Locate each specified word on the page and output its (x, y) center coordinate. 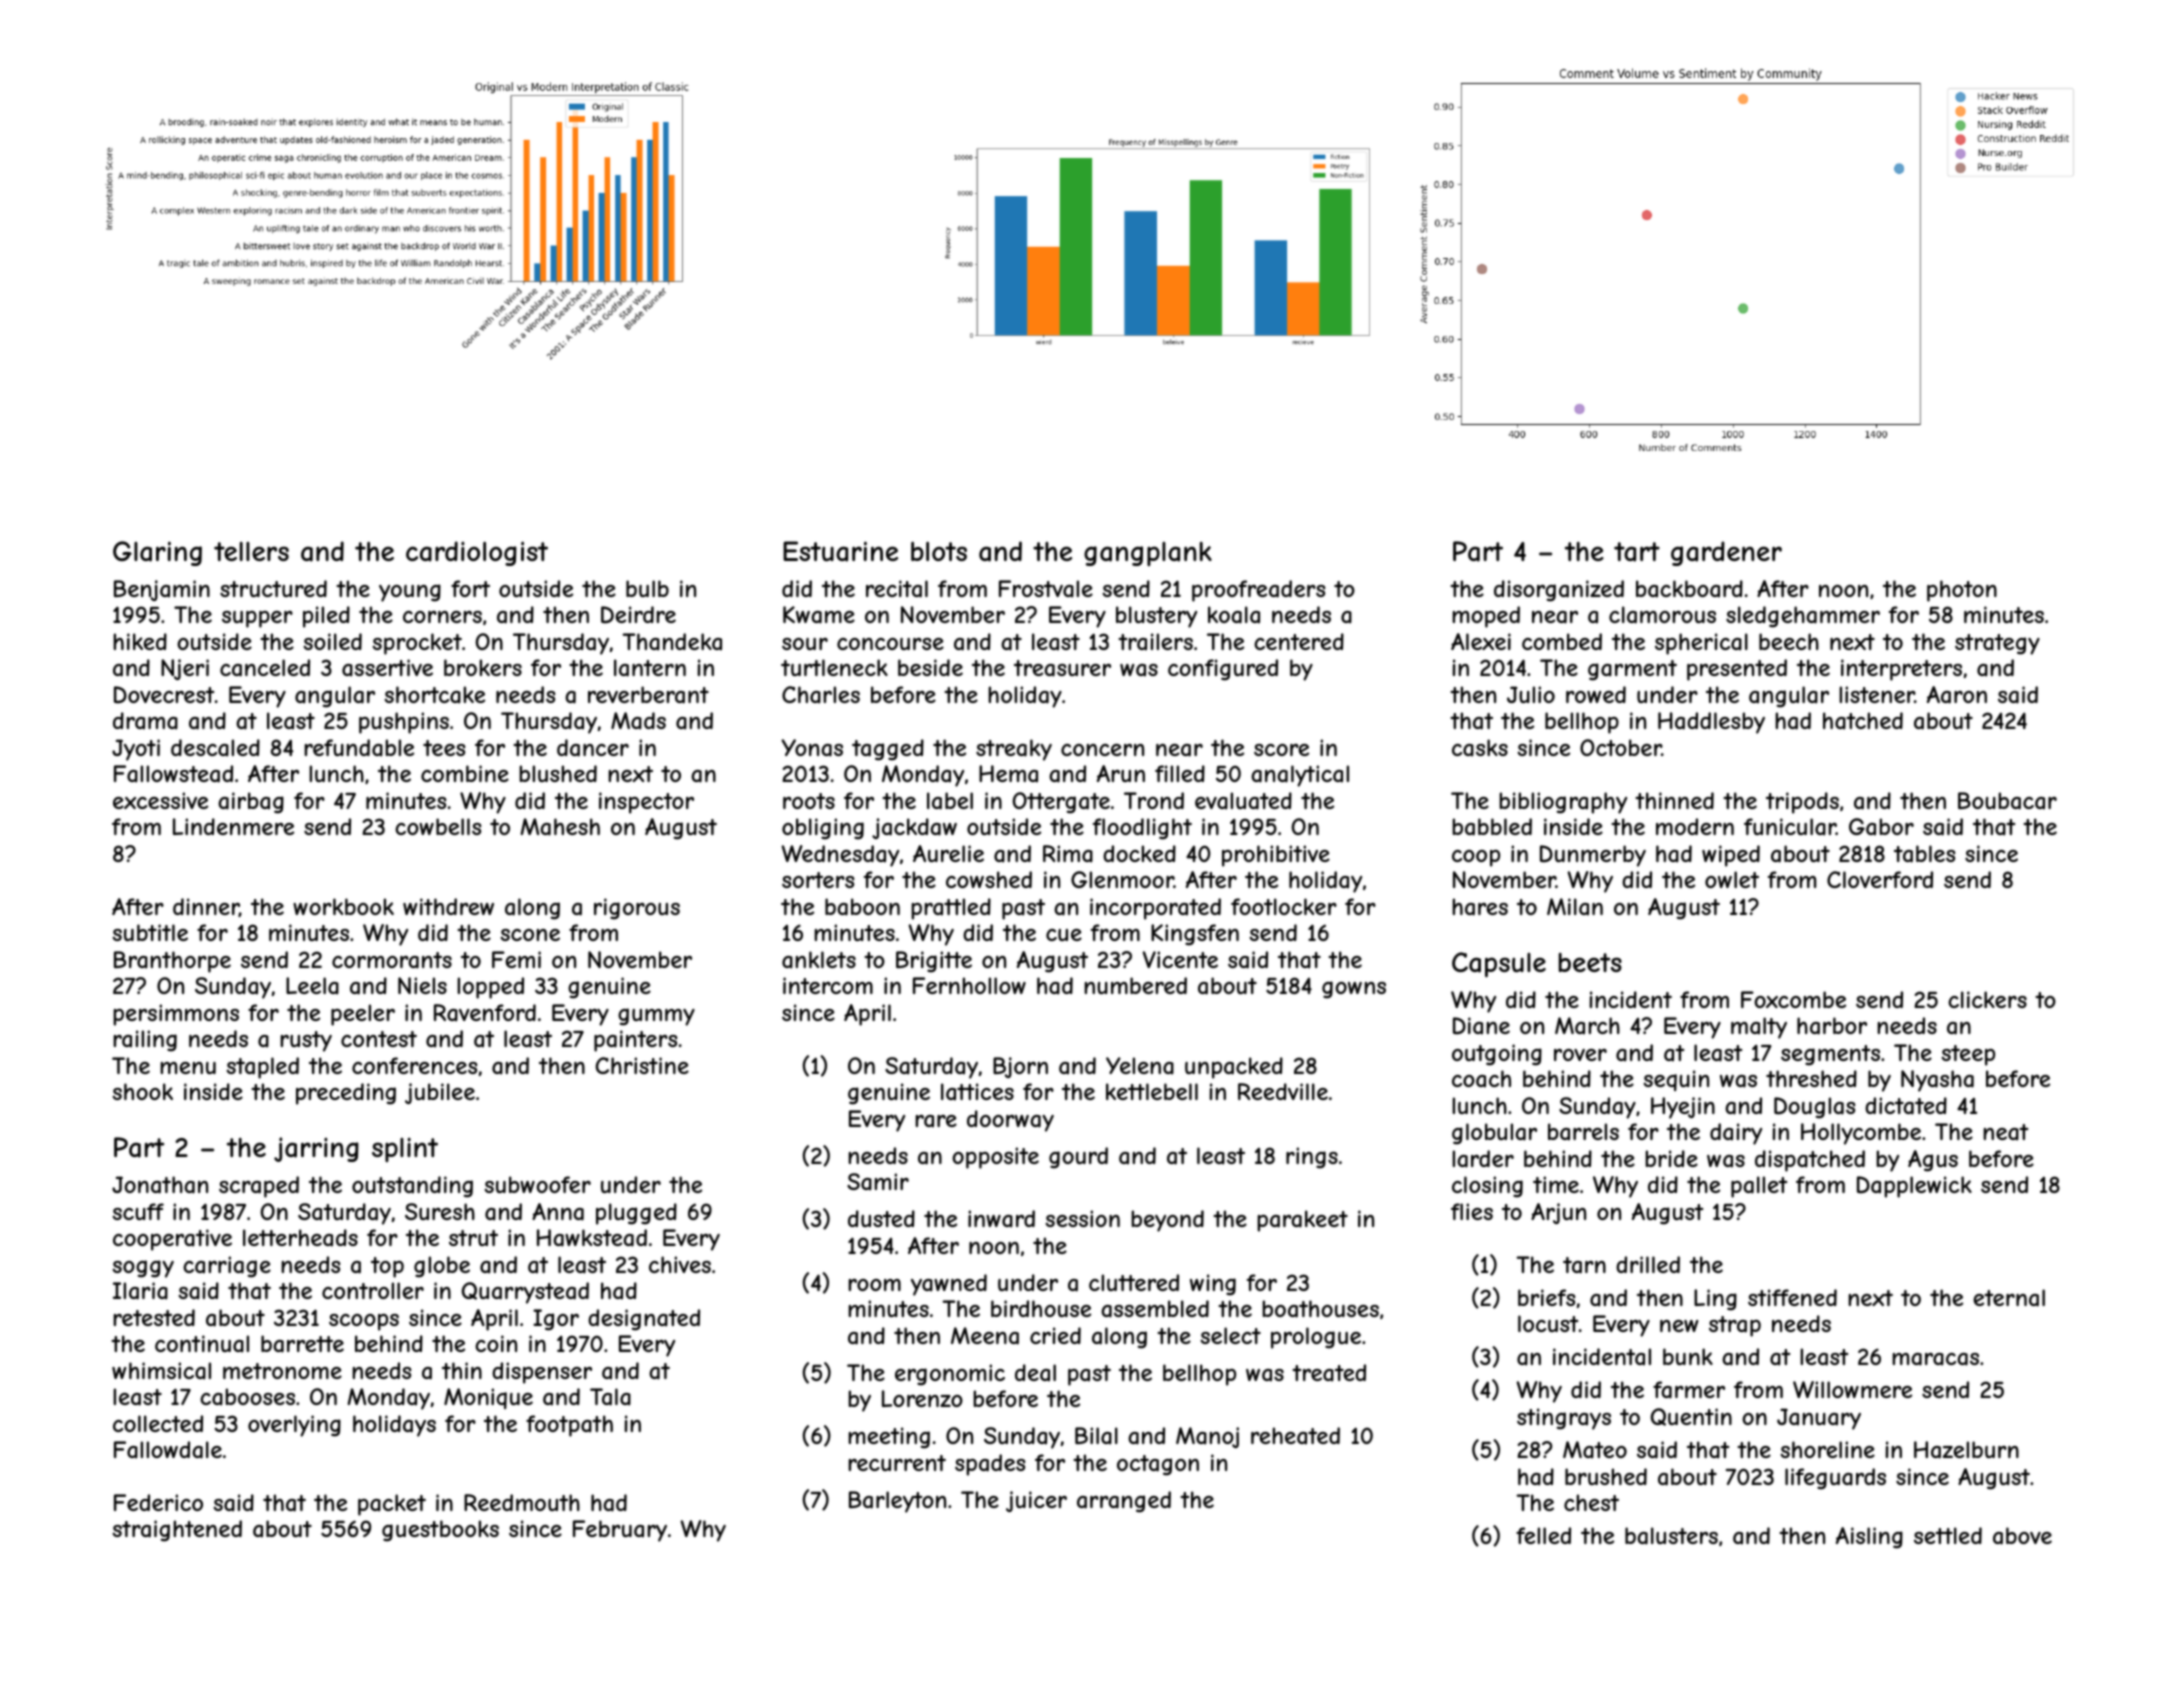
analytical (1300, 776)
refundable (359, 748)
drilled (1648, 1264)
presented (1737, 670)
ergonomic (950, 1375)
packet (392, 1505)
